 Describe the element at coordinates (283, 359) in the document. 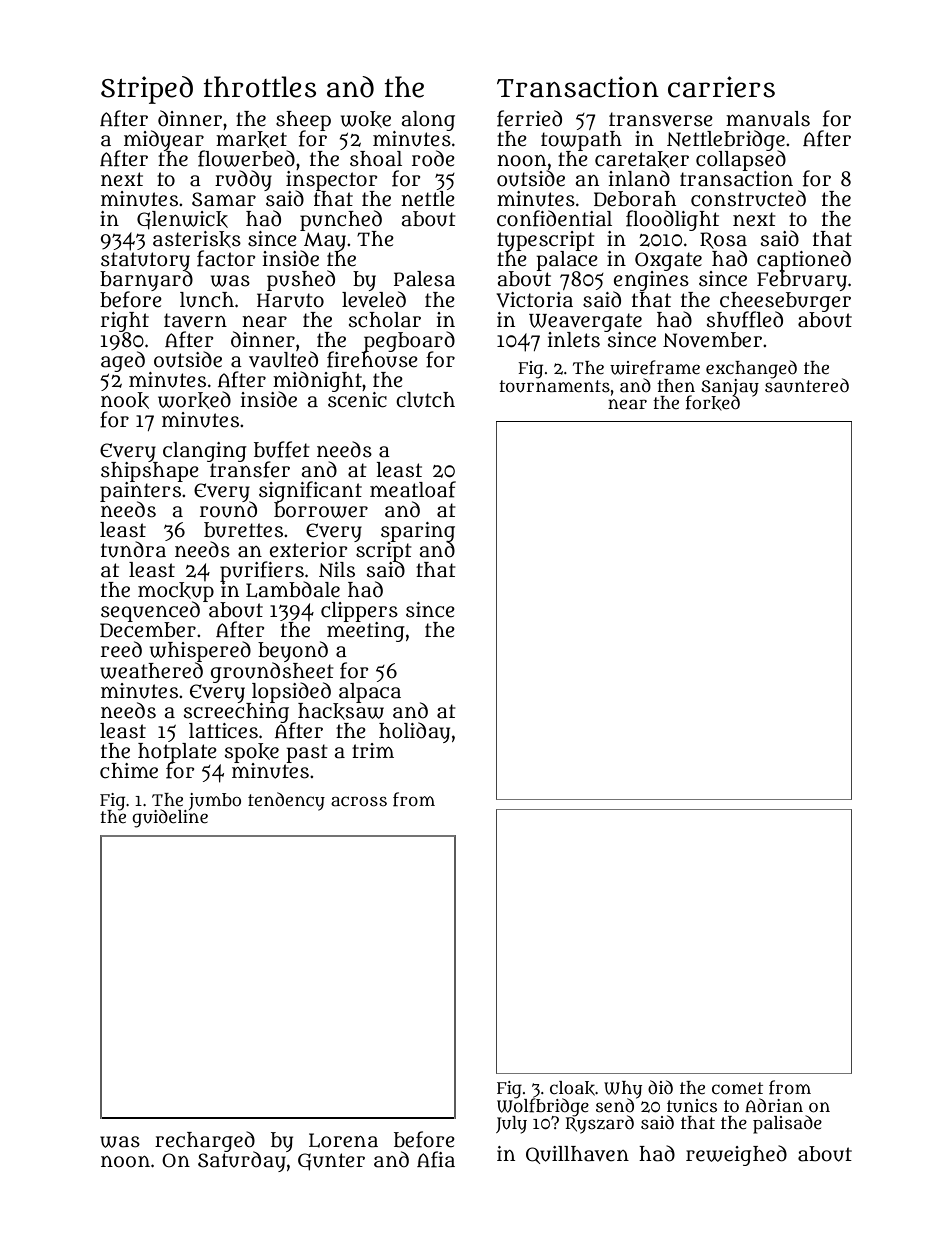

I see `vaulted` at that location.
